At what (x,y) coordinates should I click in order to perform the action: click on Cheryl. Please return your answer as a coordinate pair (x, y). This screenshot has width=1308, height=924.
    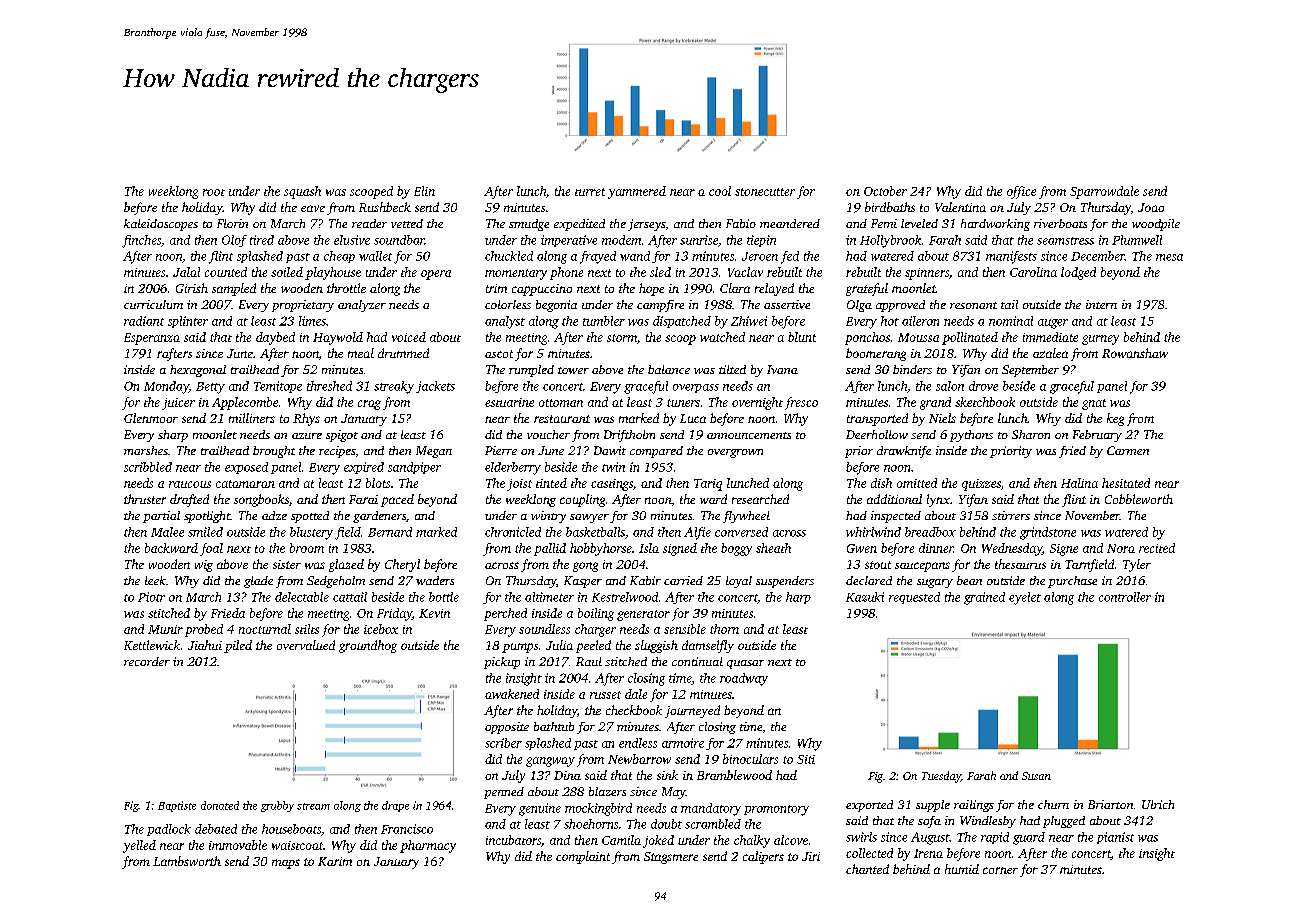
    Looking at the image, I should click on (402, 565).
